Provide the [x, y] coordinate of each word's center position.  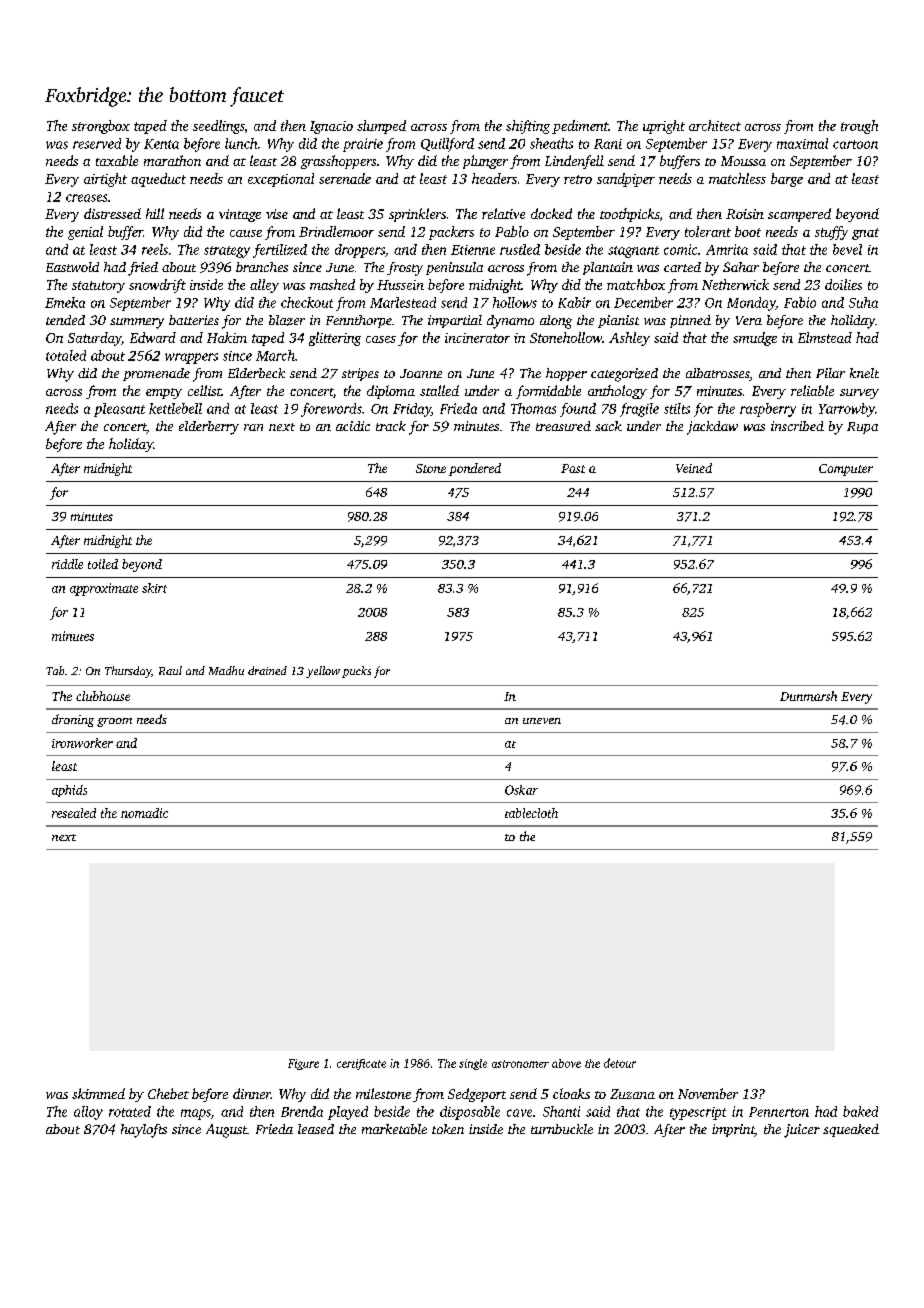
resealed [74, 813]
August [226, 1131]
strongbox [101, 127]
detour [620, 1063]
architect [715, 125]
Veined [694, 468]
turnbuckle [562, 1129]
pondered [475, 469]
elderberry [209, 428]
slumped [381, 127]
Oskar [521, 790]
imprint [733, 1130]
